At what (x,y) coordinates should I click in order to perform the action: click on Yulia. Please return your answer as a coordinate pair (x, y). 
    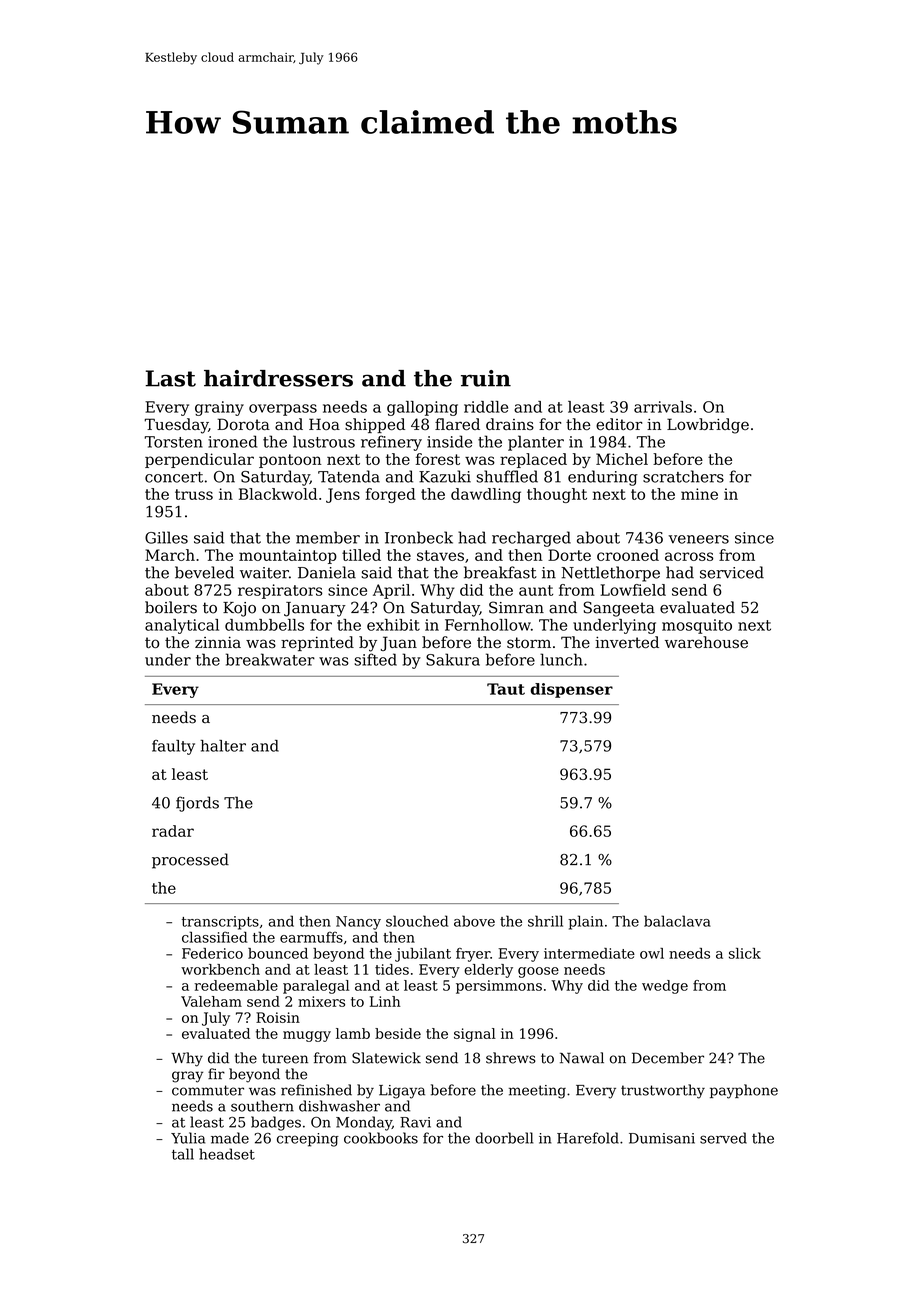
    Looking at the image, I should click on (188, 1138).
